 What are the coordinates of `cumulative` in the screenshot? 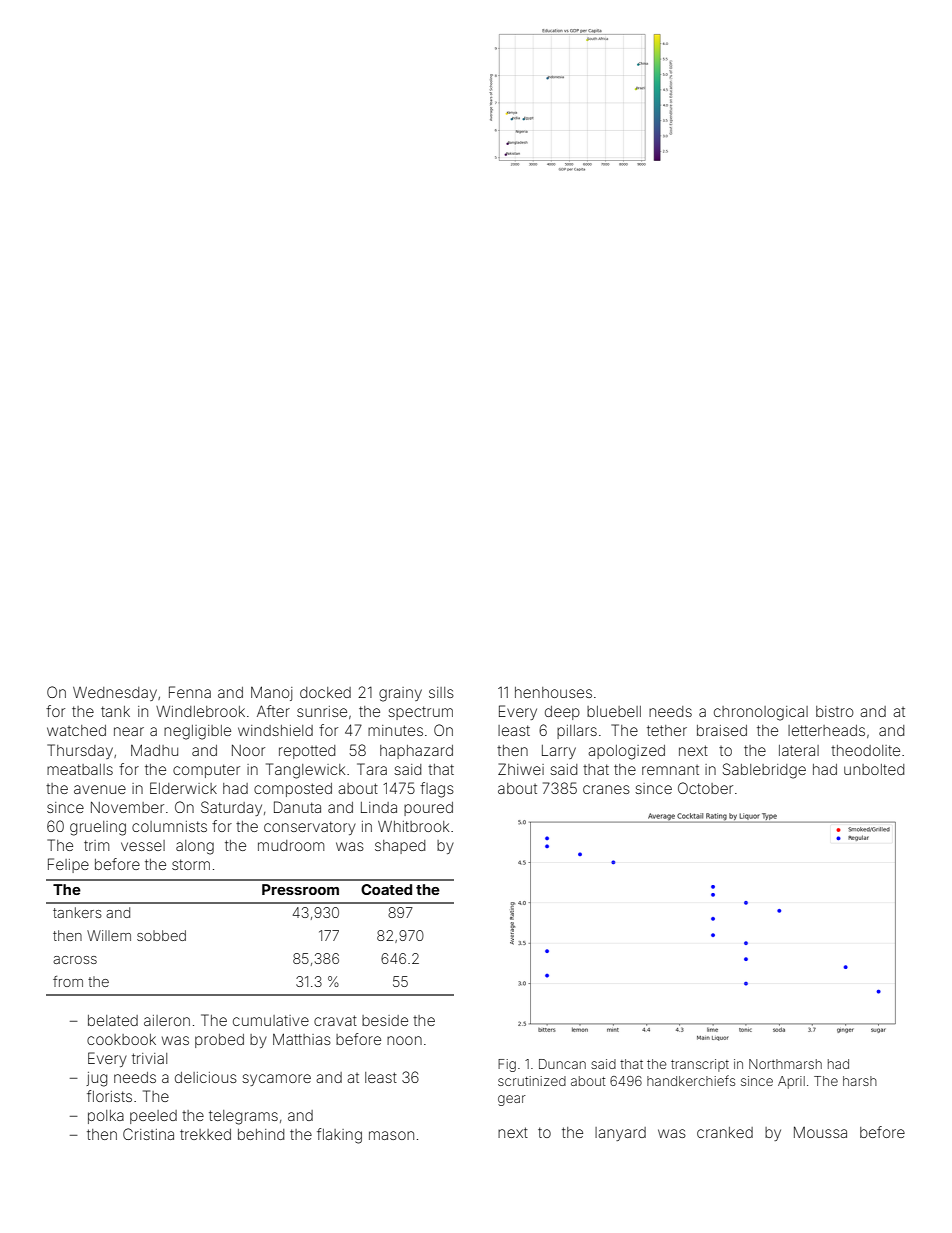 It's located at (271, 1020).
